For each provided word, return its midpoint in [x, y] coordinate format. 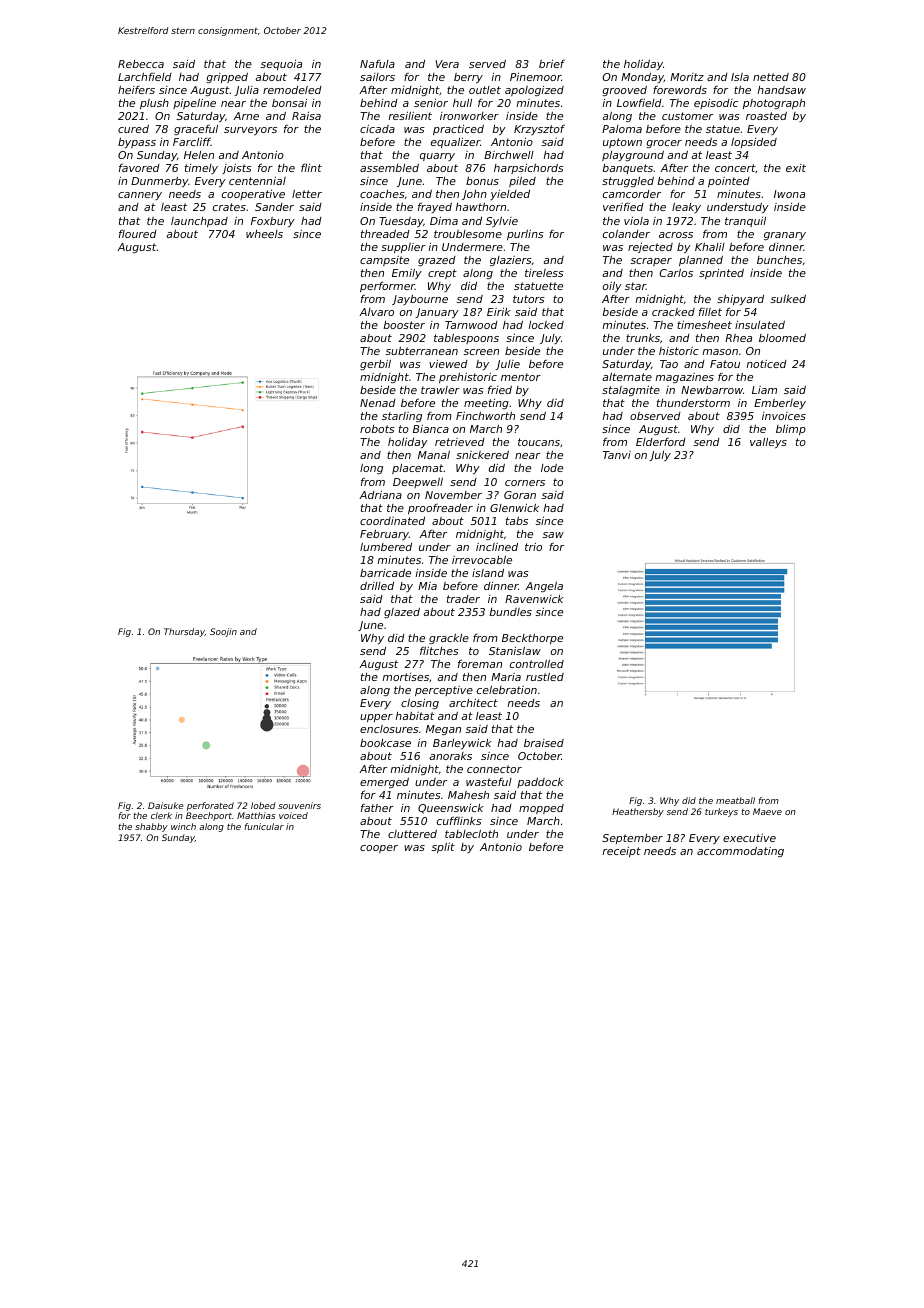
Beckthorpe [532, 638]
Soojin [223, 632]
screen [481, 352]
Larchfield [145, 76]
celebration [507, 689]
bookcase [385, 742]
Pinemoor [535, 77]
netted [771, 77]
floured [138, 233]
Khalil [710, 246]
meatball [735, 800]
